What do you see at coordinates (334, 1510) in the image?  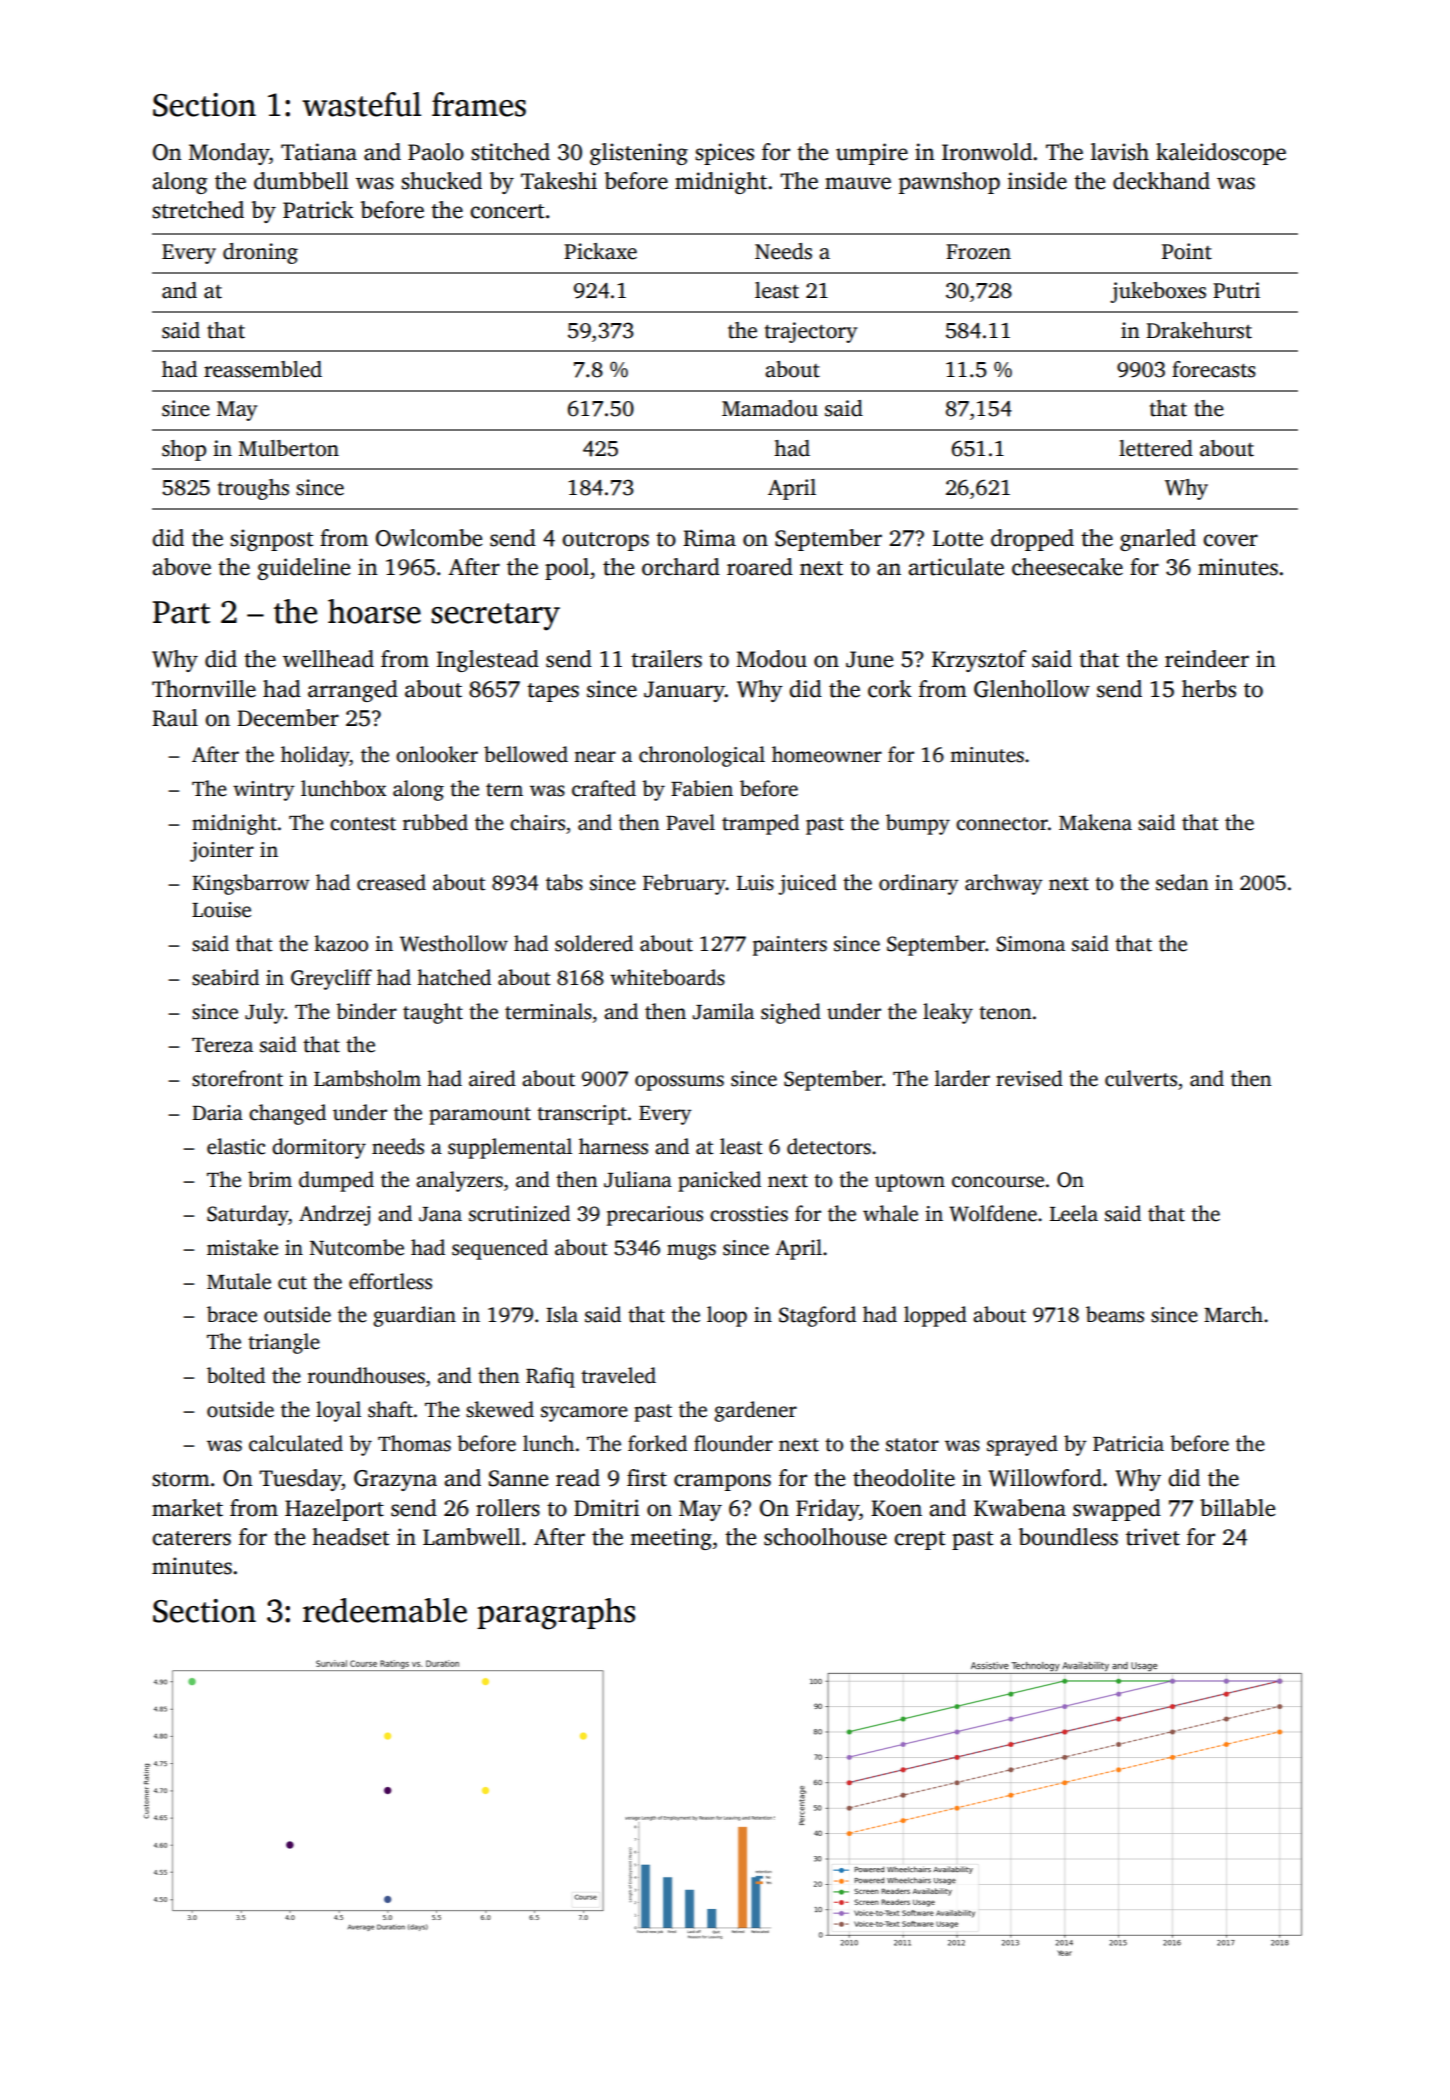 I see `Hazelport` at bounding box center [334, 1510].
